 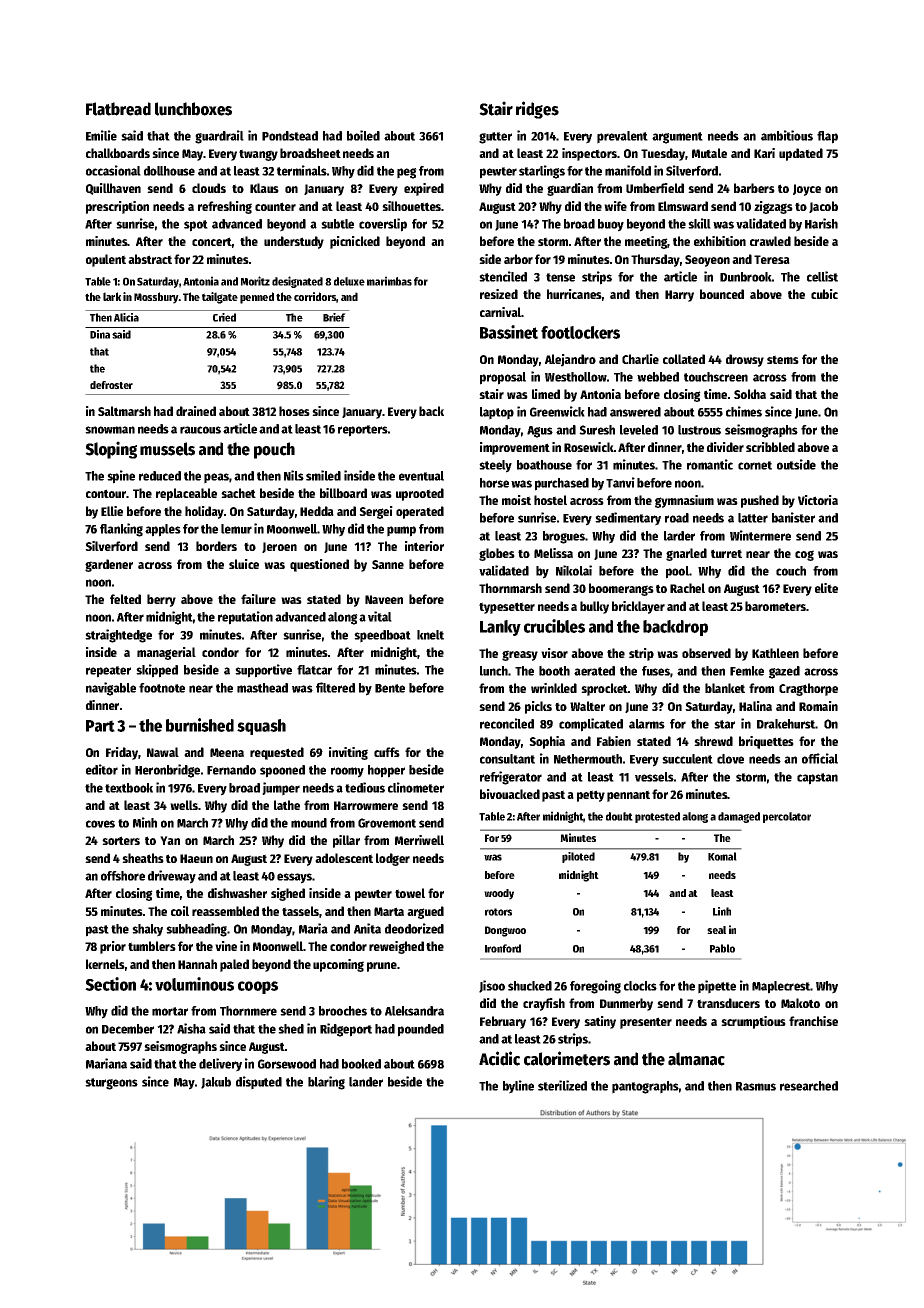 I want to click on guardrail, so click(x=219, y=137).
